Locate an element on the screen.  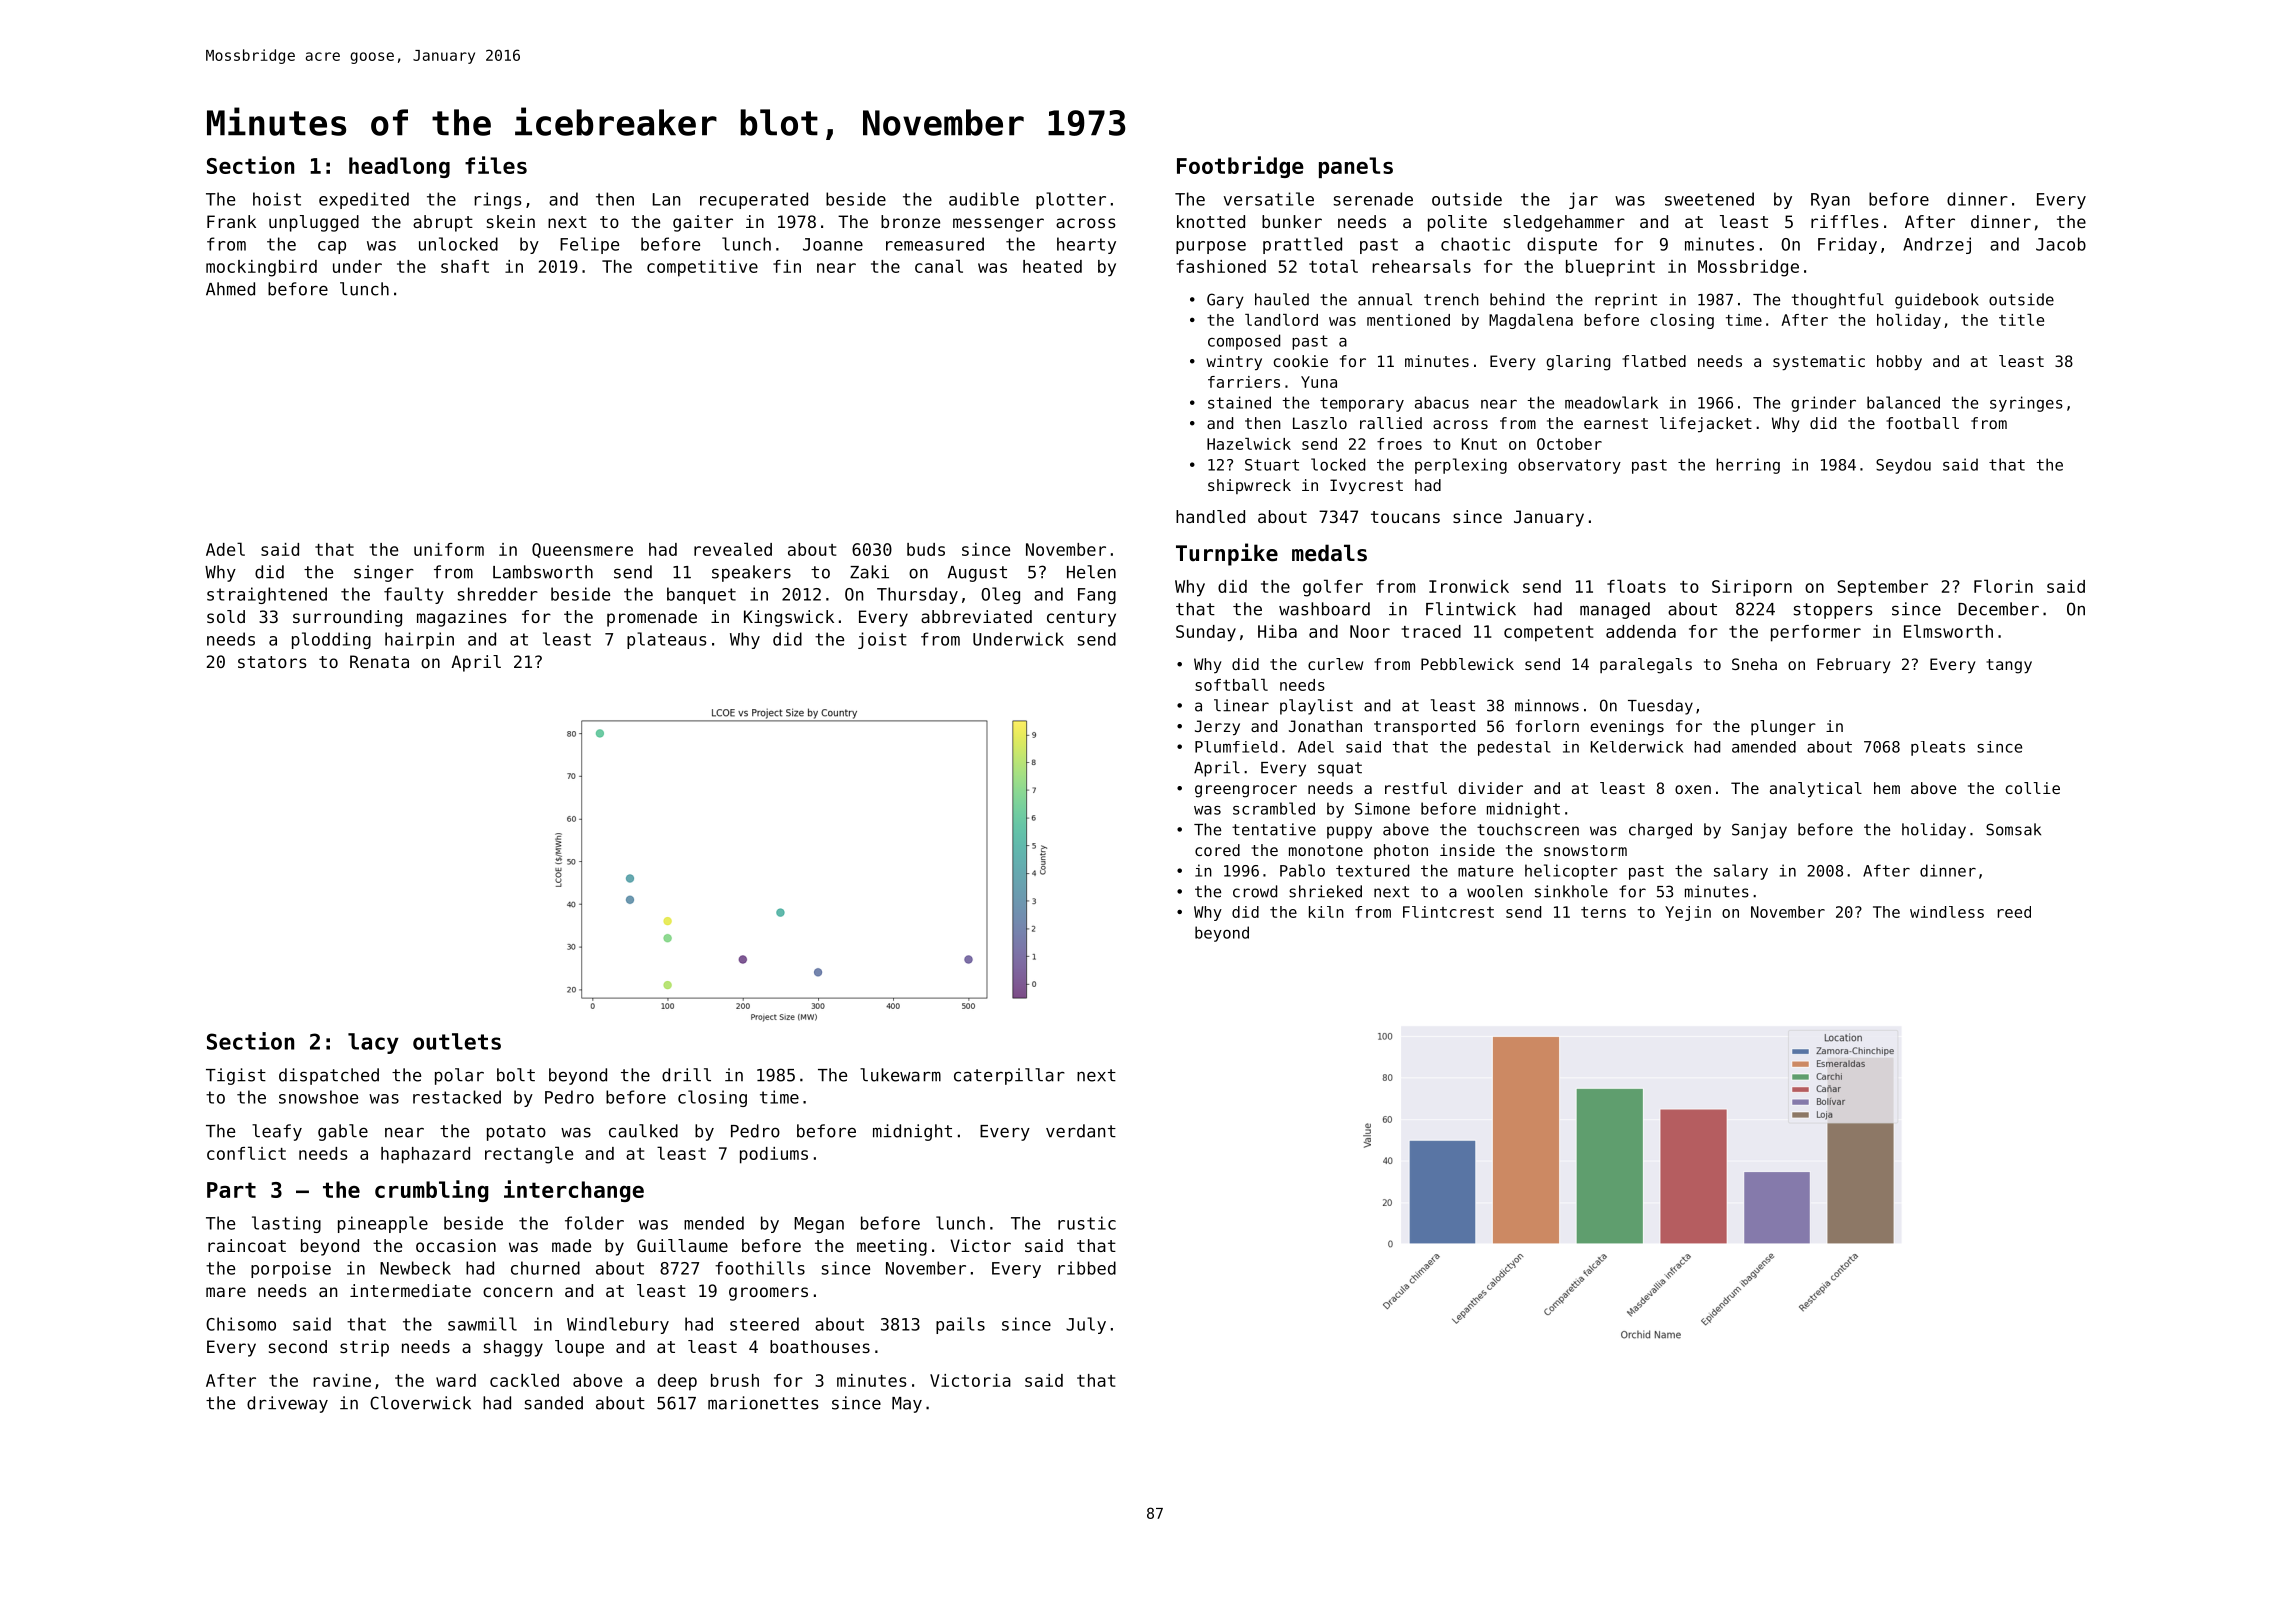
lacy is located at coordinates (373, 1043).
